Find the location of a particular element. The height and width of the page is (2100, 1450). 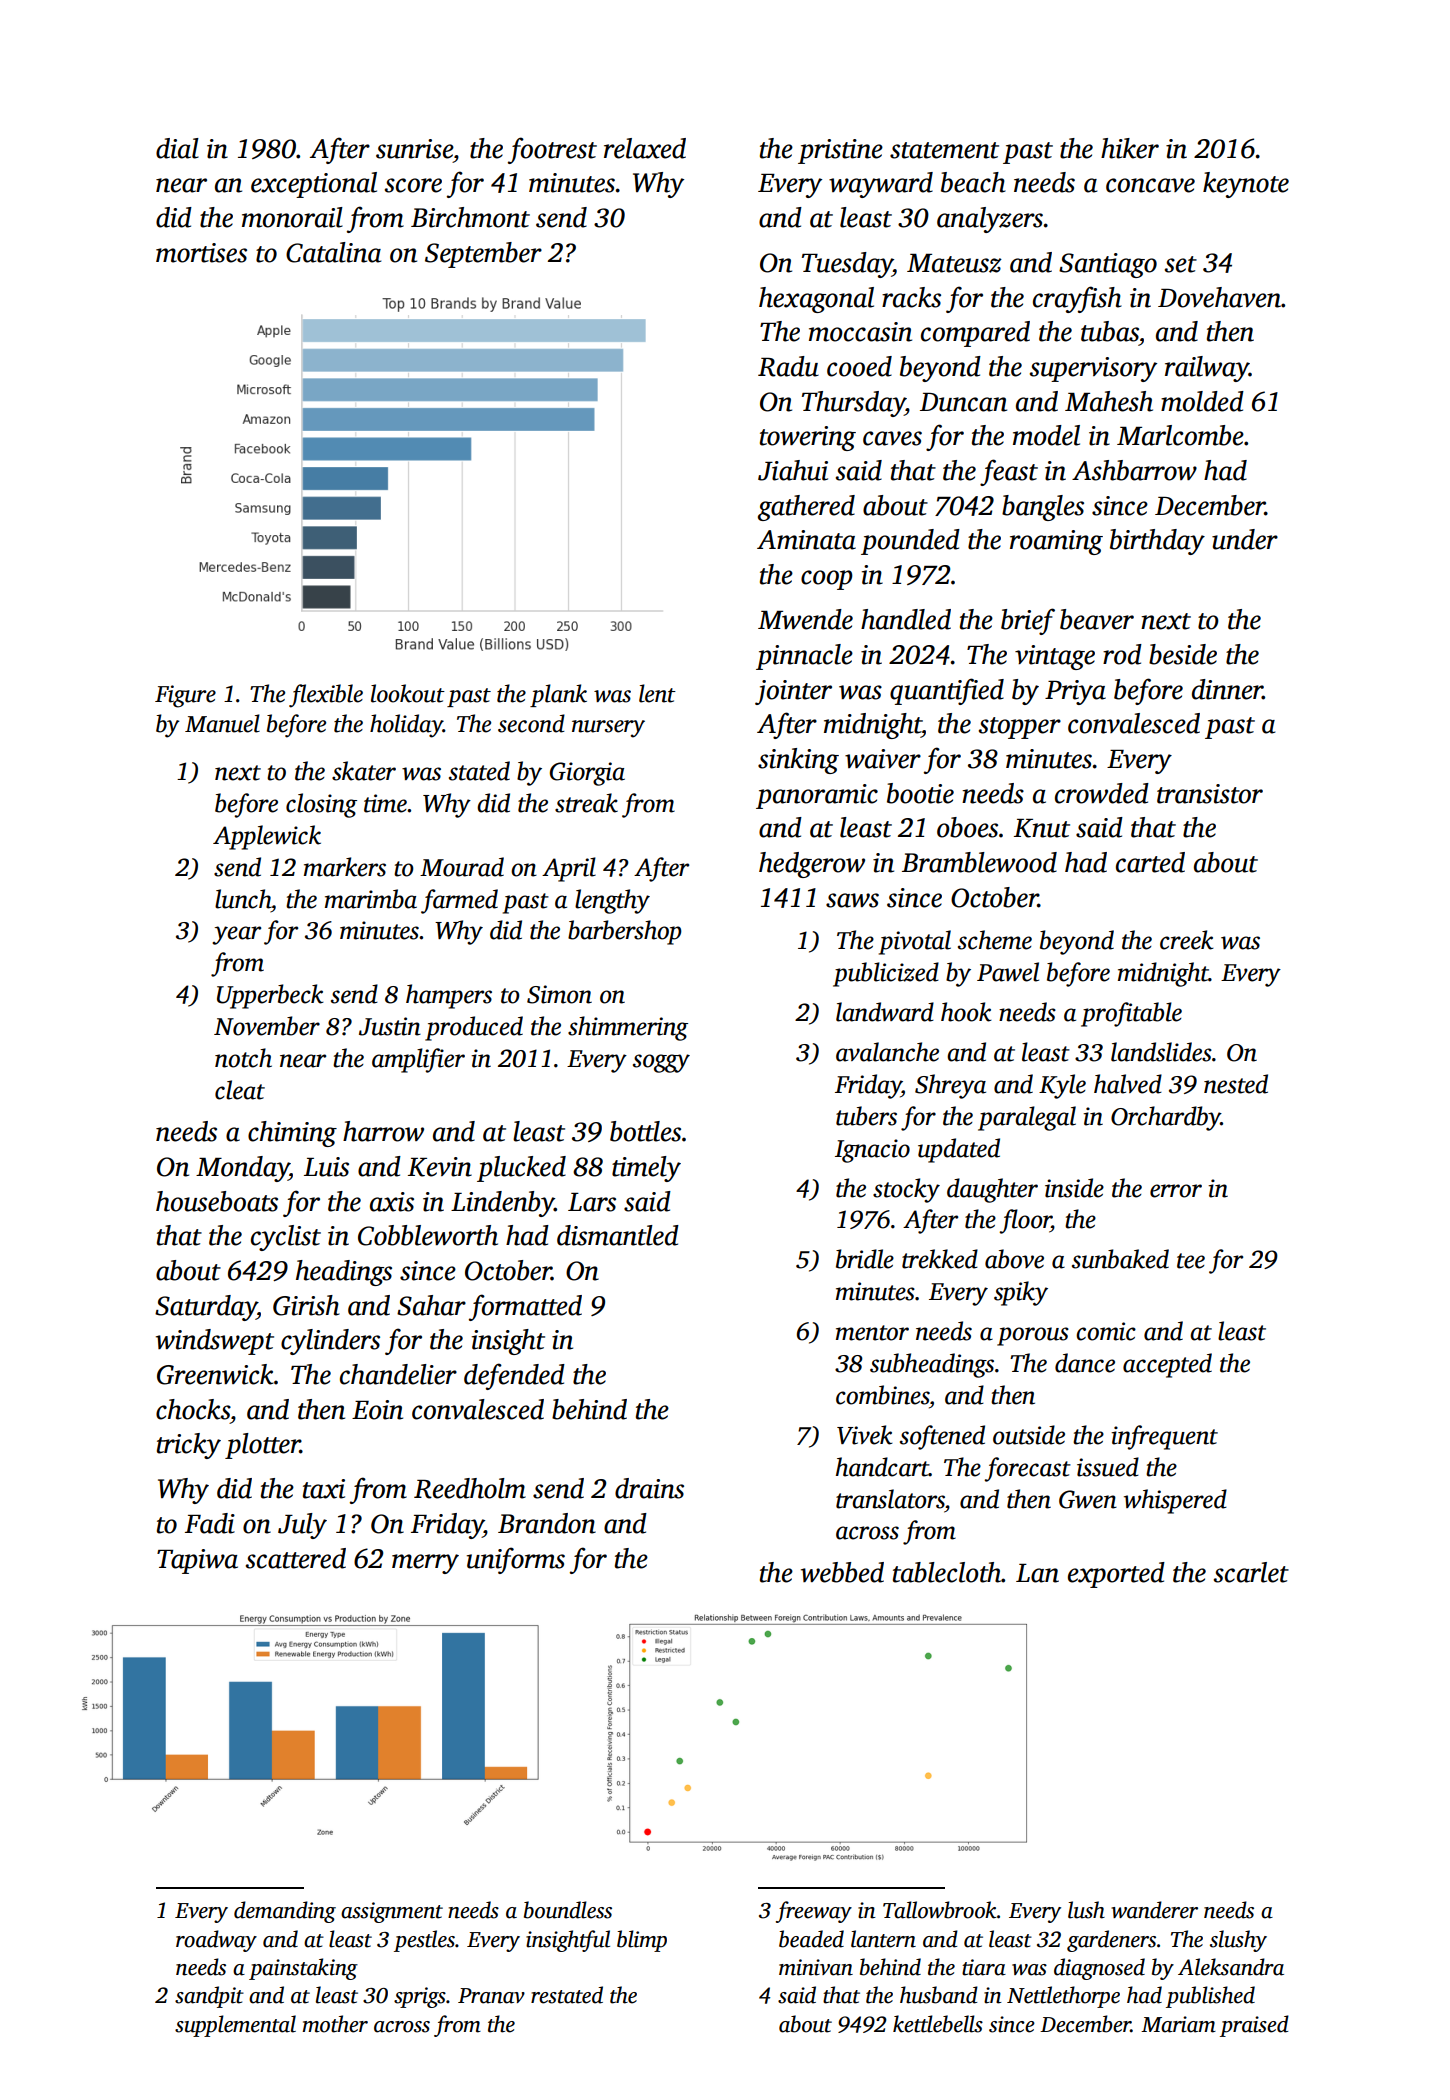

stopper is located at coordinates (1020, 728).
